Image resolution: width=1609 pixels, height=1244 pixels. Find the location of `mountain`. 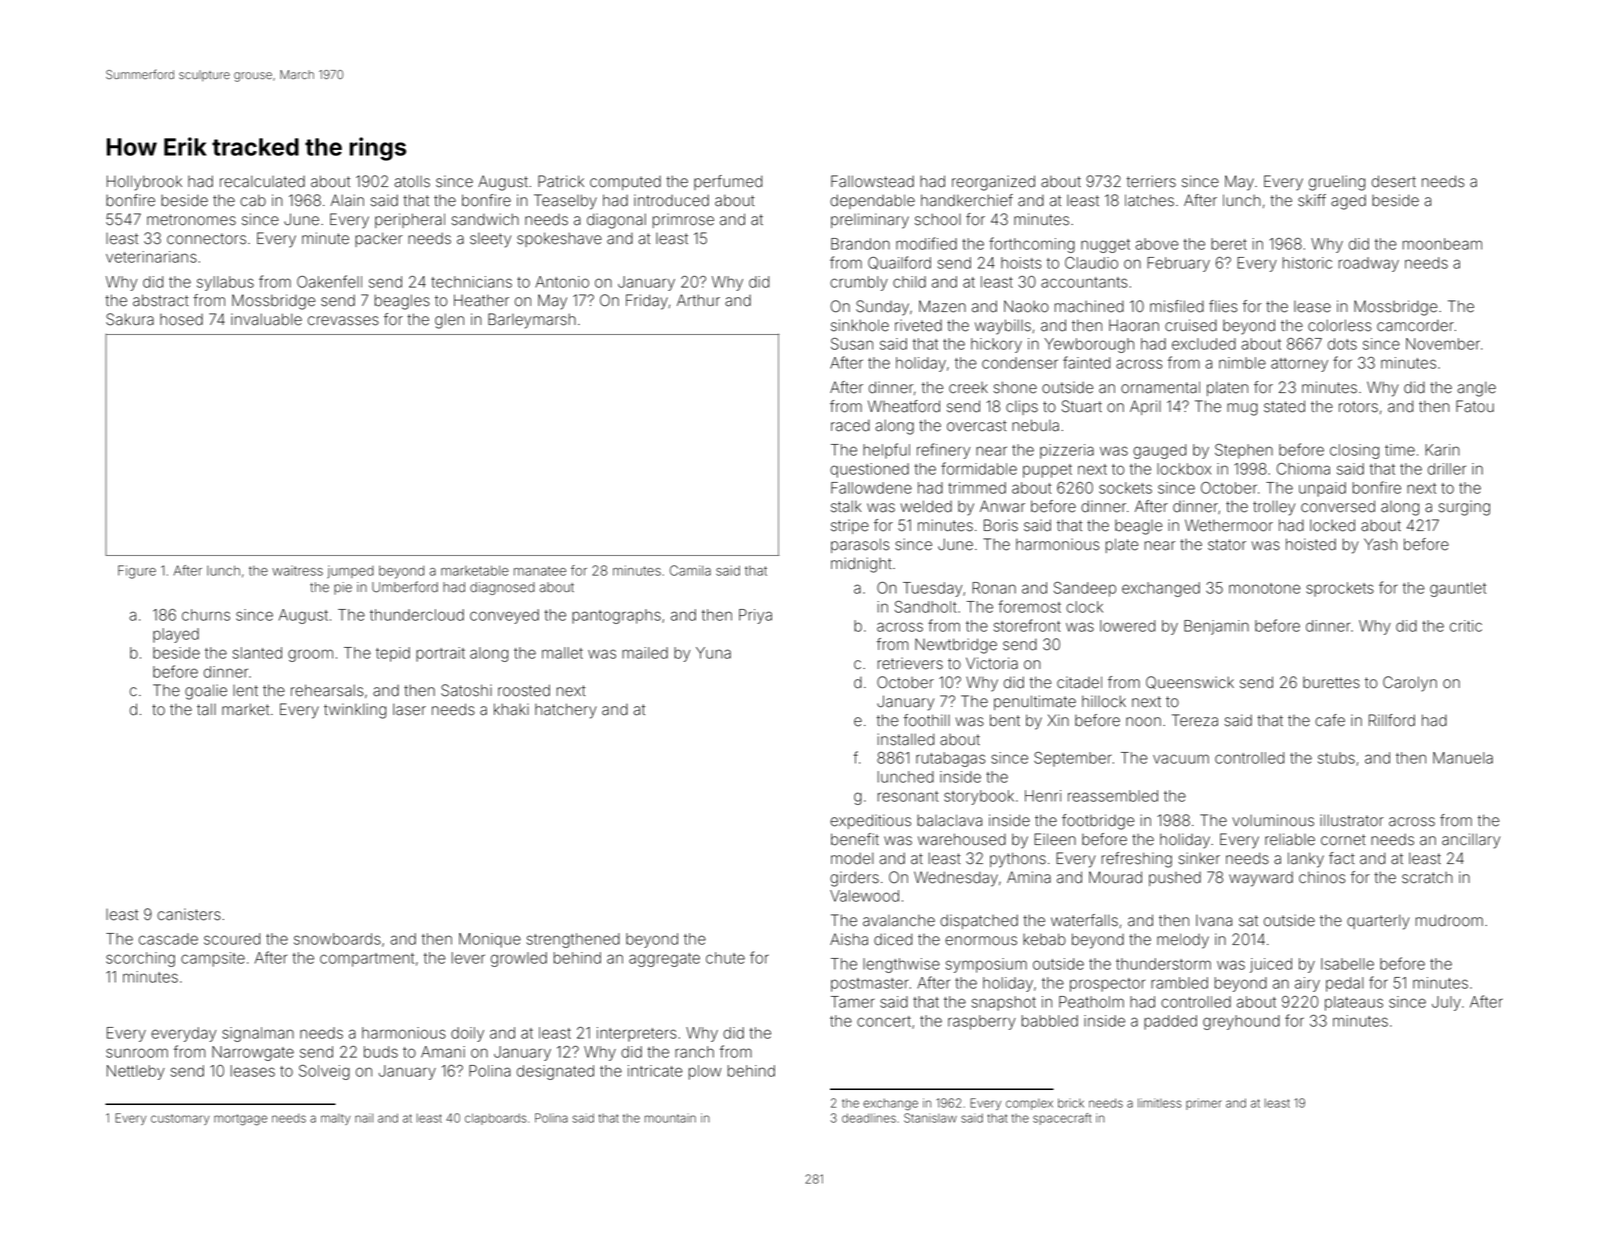

mountain is located at coordinates (670, 1118).
